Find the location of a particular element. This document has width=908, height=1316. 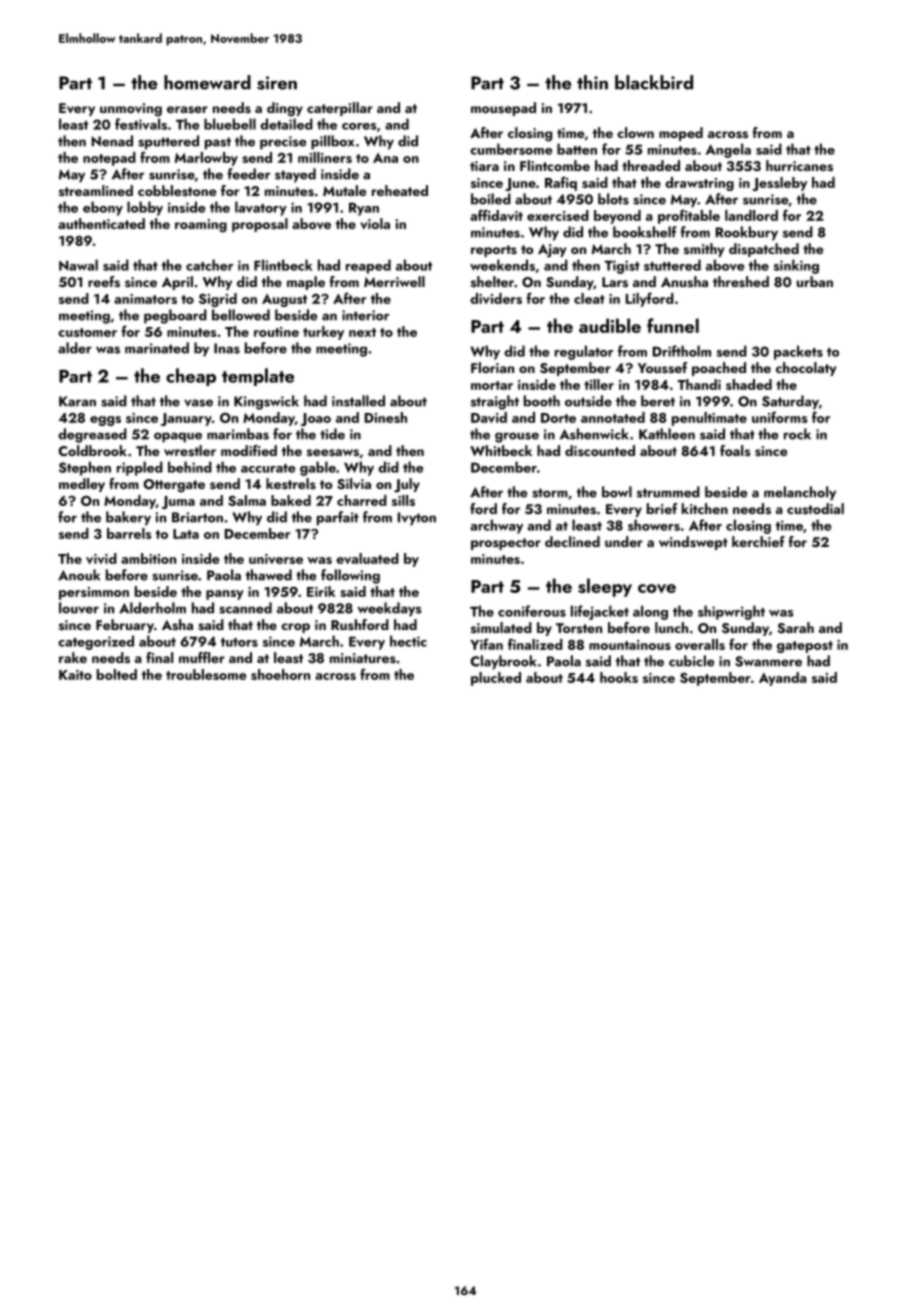

Ivyton is located at coordinates (417, 519).
